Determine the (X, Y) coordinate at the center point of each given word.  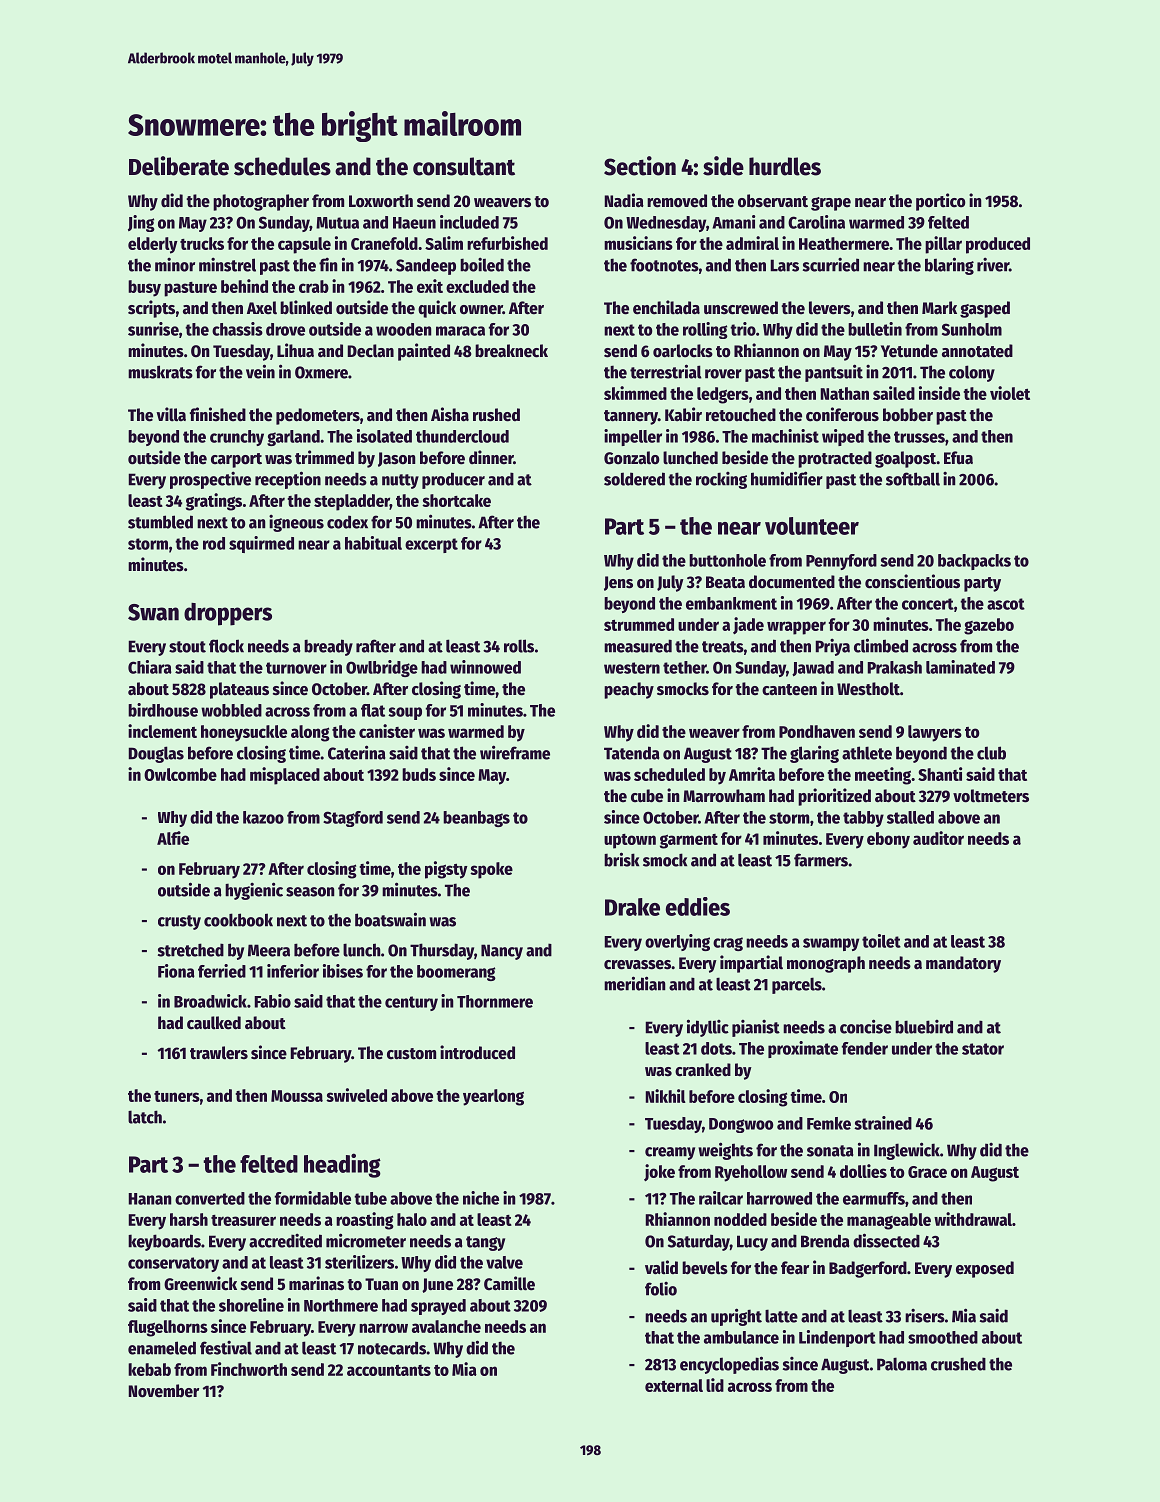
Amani (733, 222)
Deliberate (179, 166)
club (991, 753)
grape (831, 204)
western (632, 668)
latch (145, 1117)
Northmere (341, 1305)
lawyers (935, 733)
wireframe (515, 752)
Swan (153, 612)
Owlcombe (180, 774)
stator (983, 1049)
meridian (635, 983)
